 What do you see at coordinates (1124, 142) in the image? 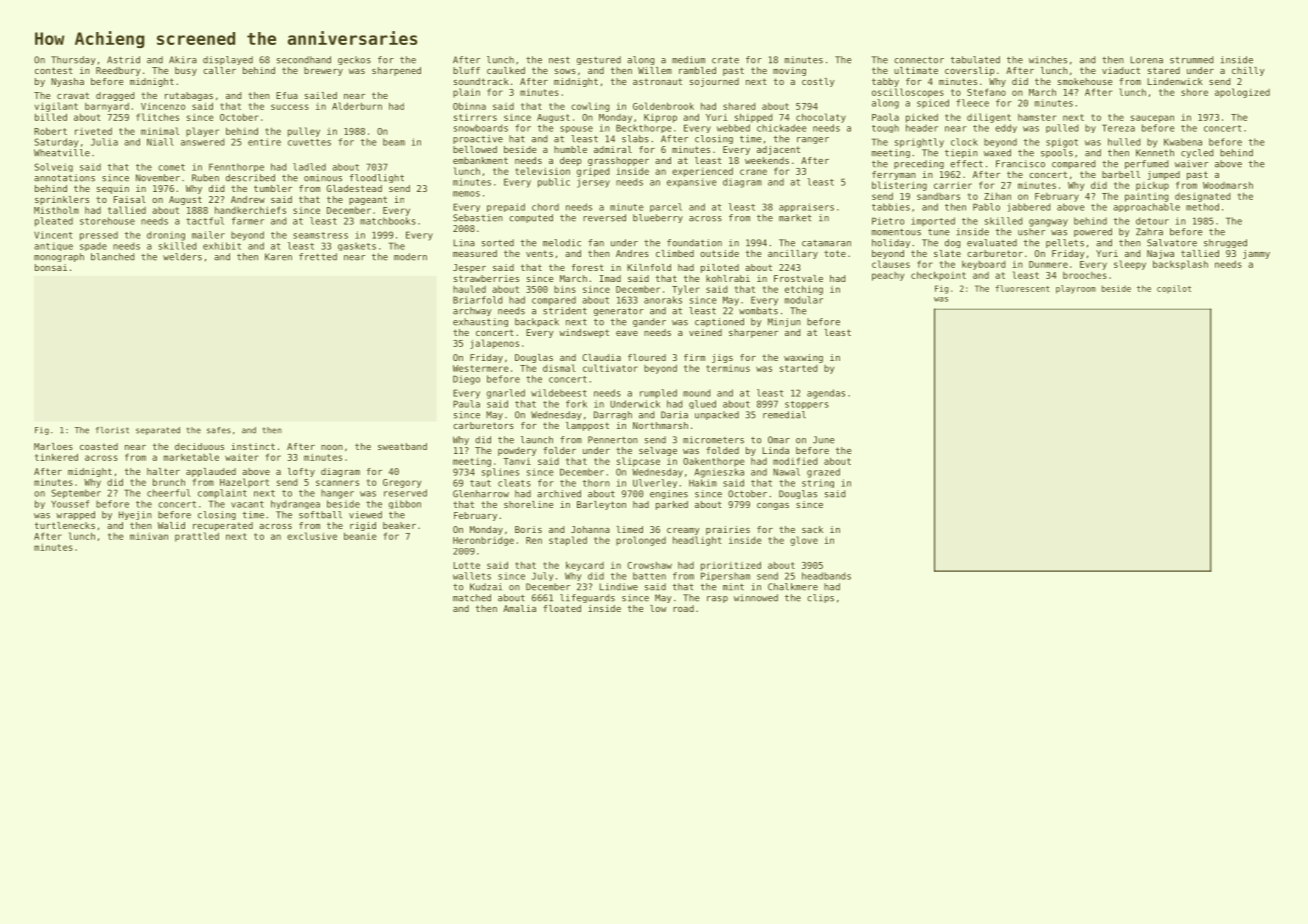
I see `hulled` at bounding box center [1124, 142].
